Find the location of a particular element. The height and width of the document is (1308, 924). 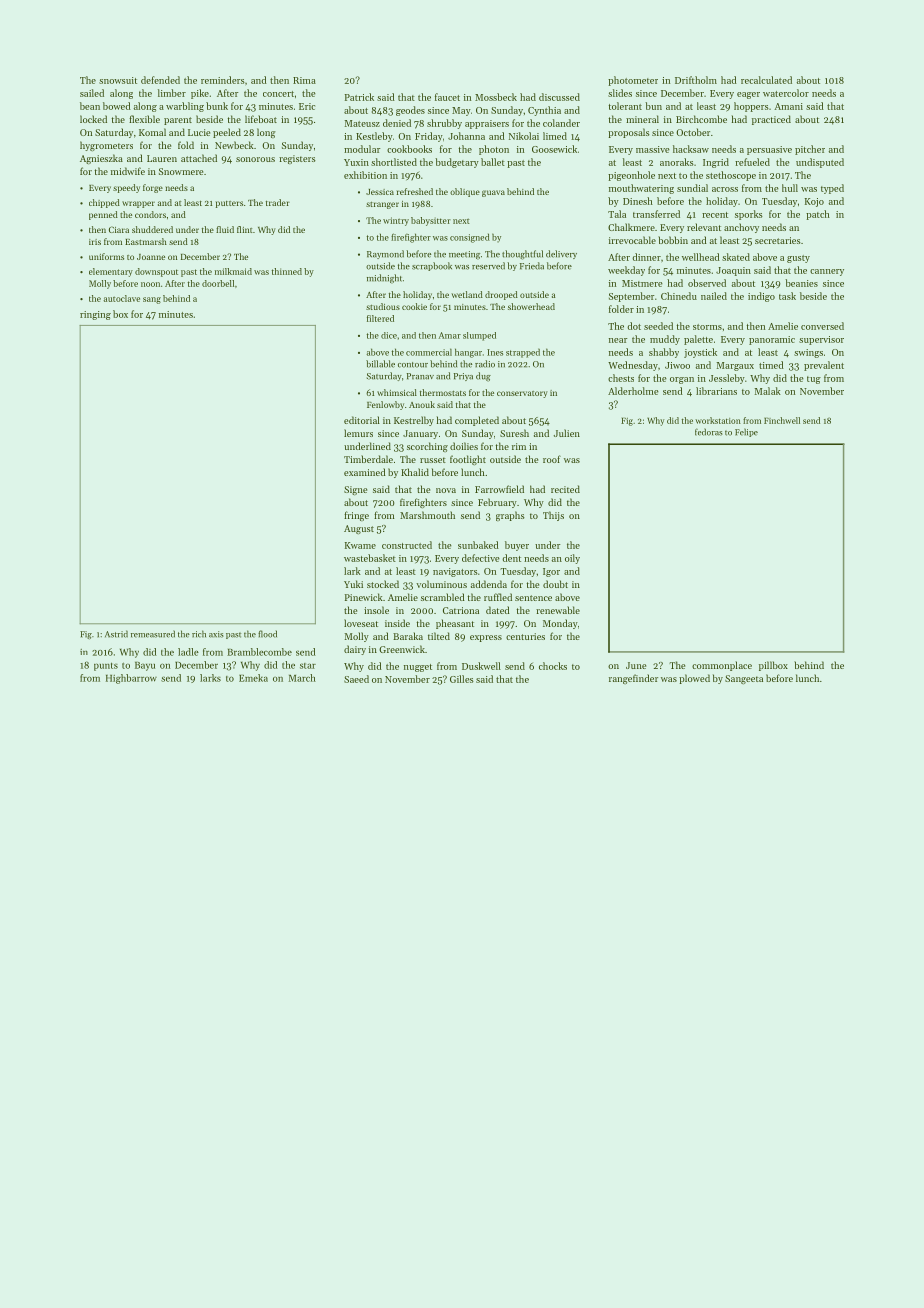

snowsuit is located at coordinates (118, 80).
